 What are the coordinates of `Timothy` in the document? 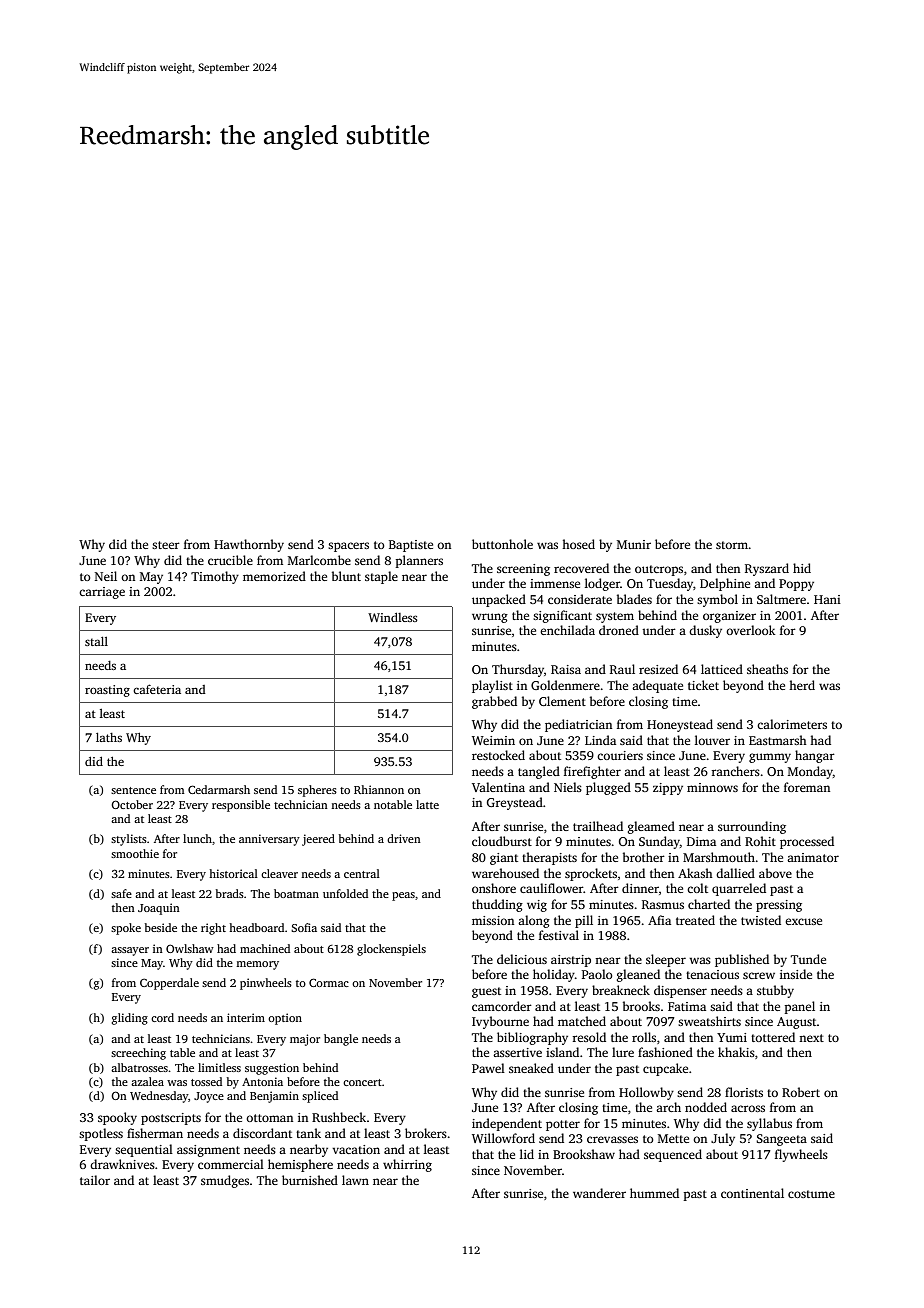 It's located at (215, 577).
